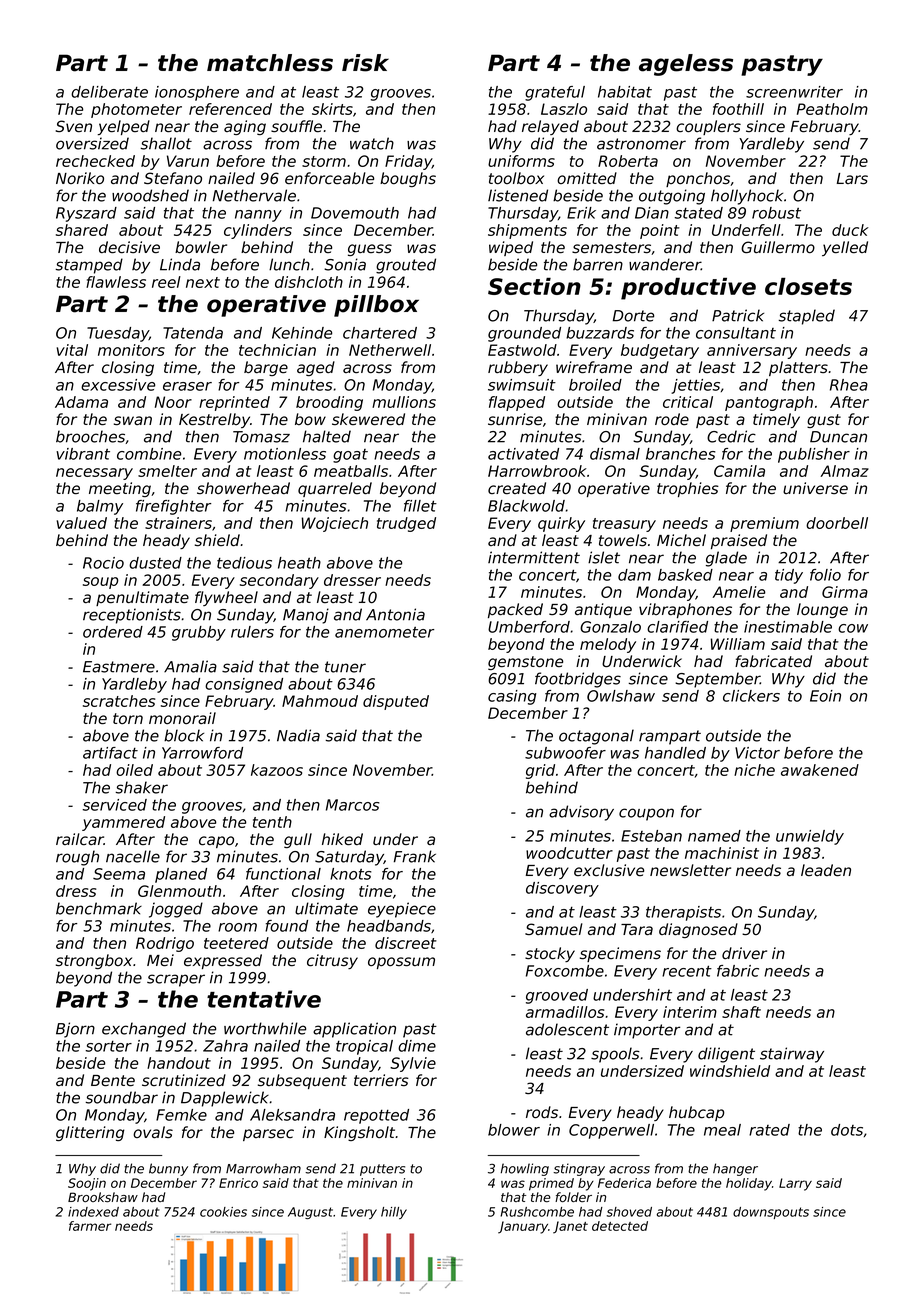 The height and width of the image is (1314, 924). I want to click on grubby, so click(199, 633).
